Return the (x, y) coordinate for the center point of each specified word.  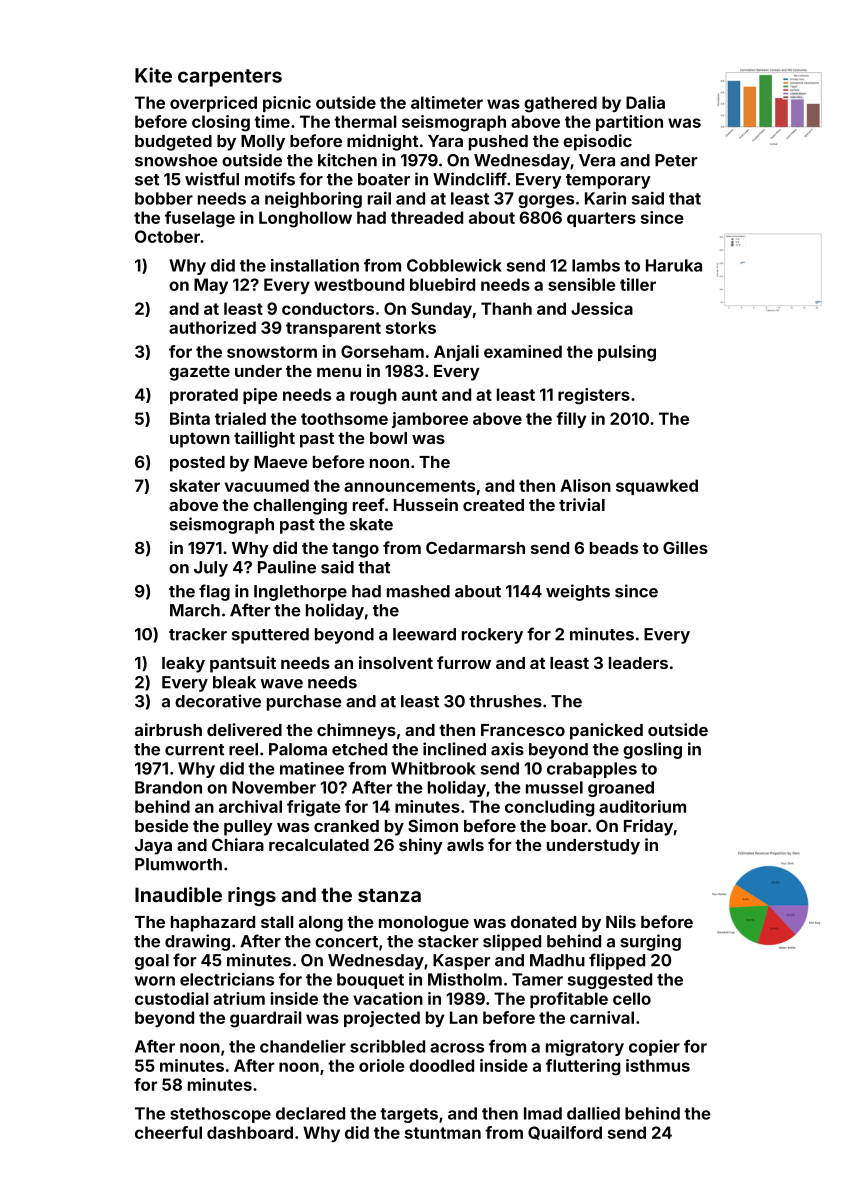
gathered (560, 104)
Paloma (298, 749)
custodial (171, 998)
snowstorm (272, 352)
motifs (270, 179)
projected (382, 1019)
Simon (433, 825)
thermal (365, 121)
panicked (606, 731)
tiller (638, 284)
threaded (427, 217)
